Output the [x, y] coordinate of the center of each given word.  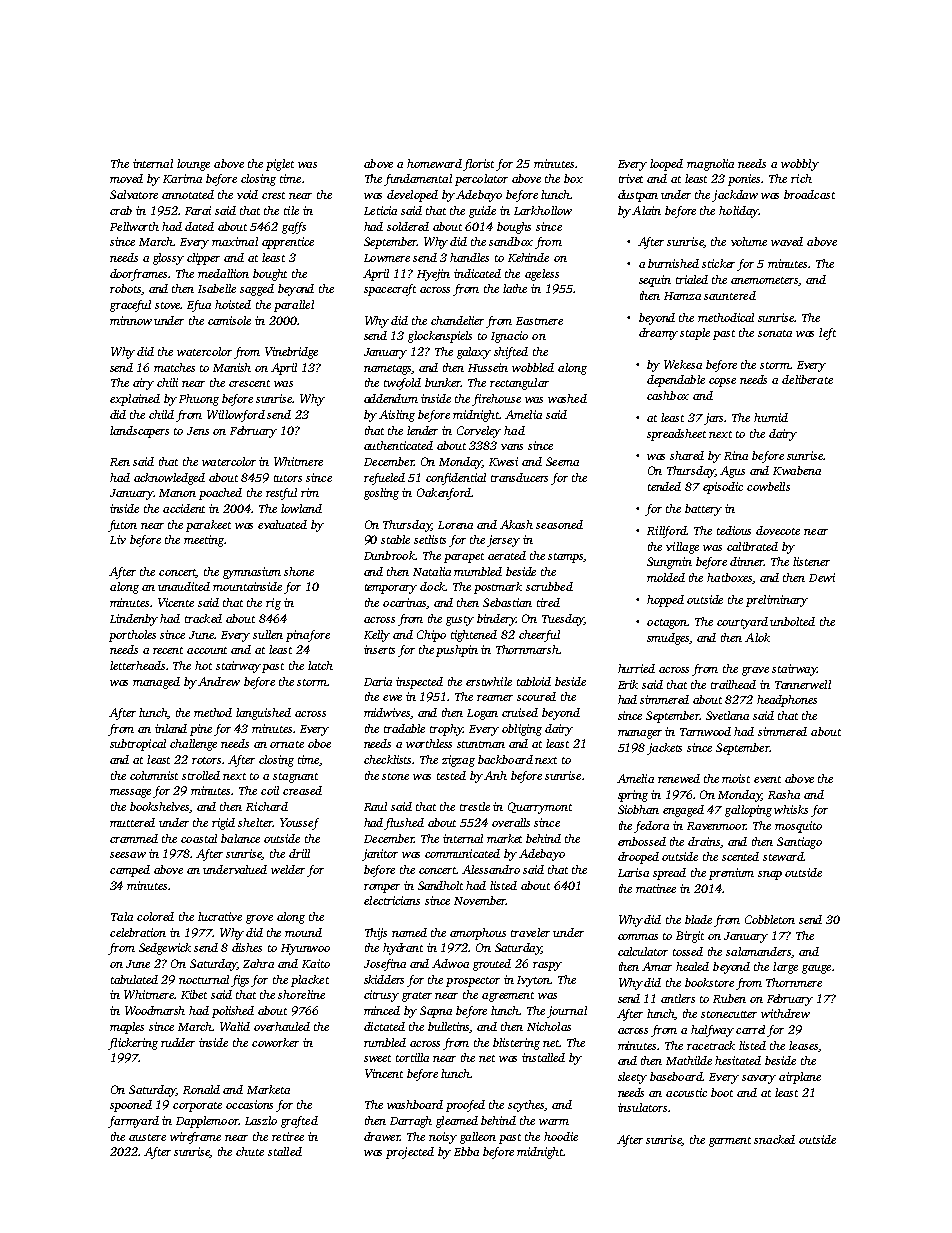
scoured [536, 696]
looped [666, 165]
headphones [787, 701]
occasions [249, 1104]
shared [687, 455]
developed [412, 196]
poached [220, 494]
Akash [516, 524]
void [247, 194]
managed [156, 683]
